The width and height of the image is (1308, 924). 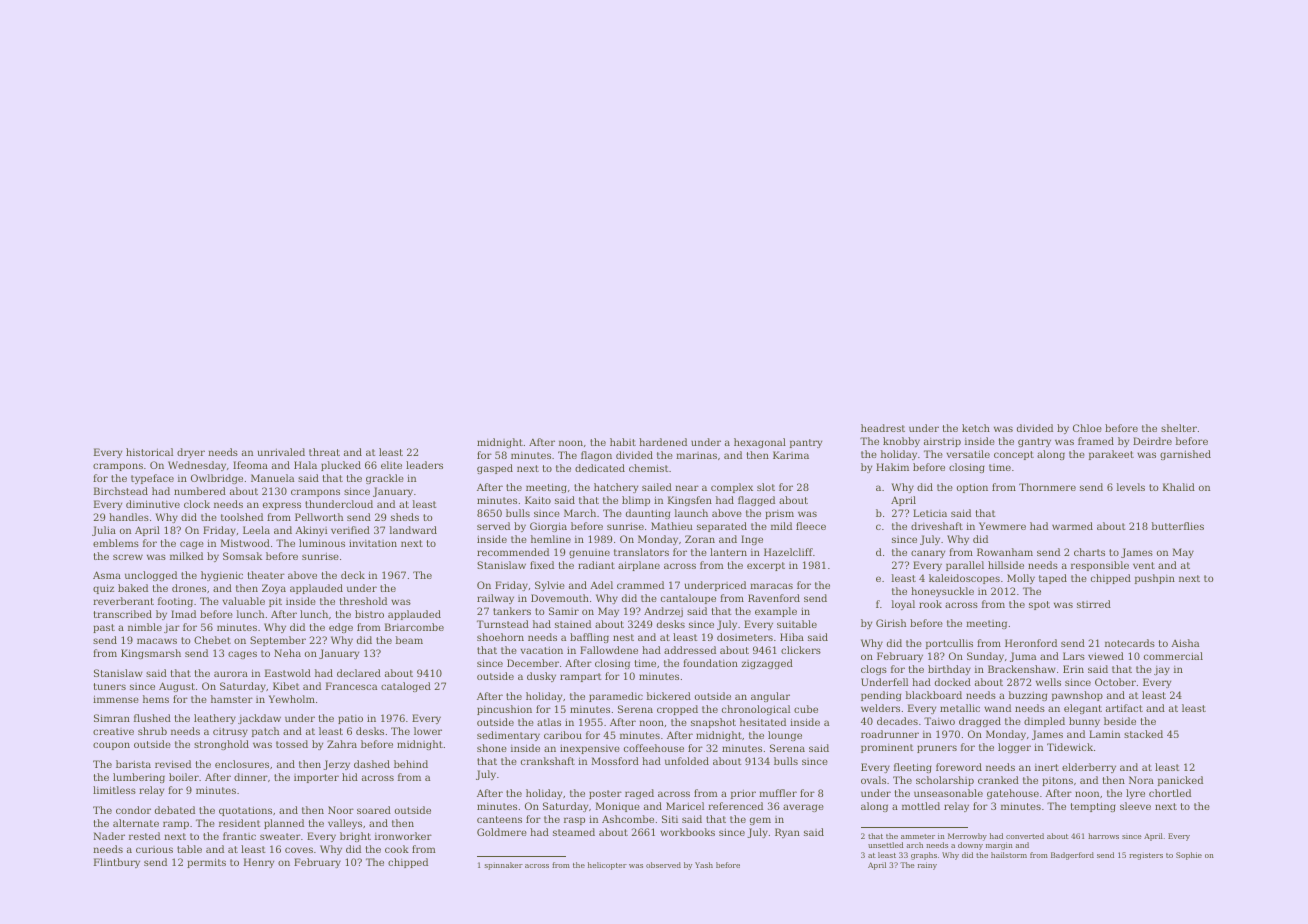 What do you see at coordinates (648, 468) in the image?
I see `chemist` at bounding box center [648, 468].
